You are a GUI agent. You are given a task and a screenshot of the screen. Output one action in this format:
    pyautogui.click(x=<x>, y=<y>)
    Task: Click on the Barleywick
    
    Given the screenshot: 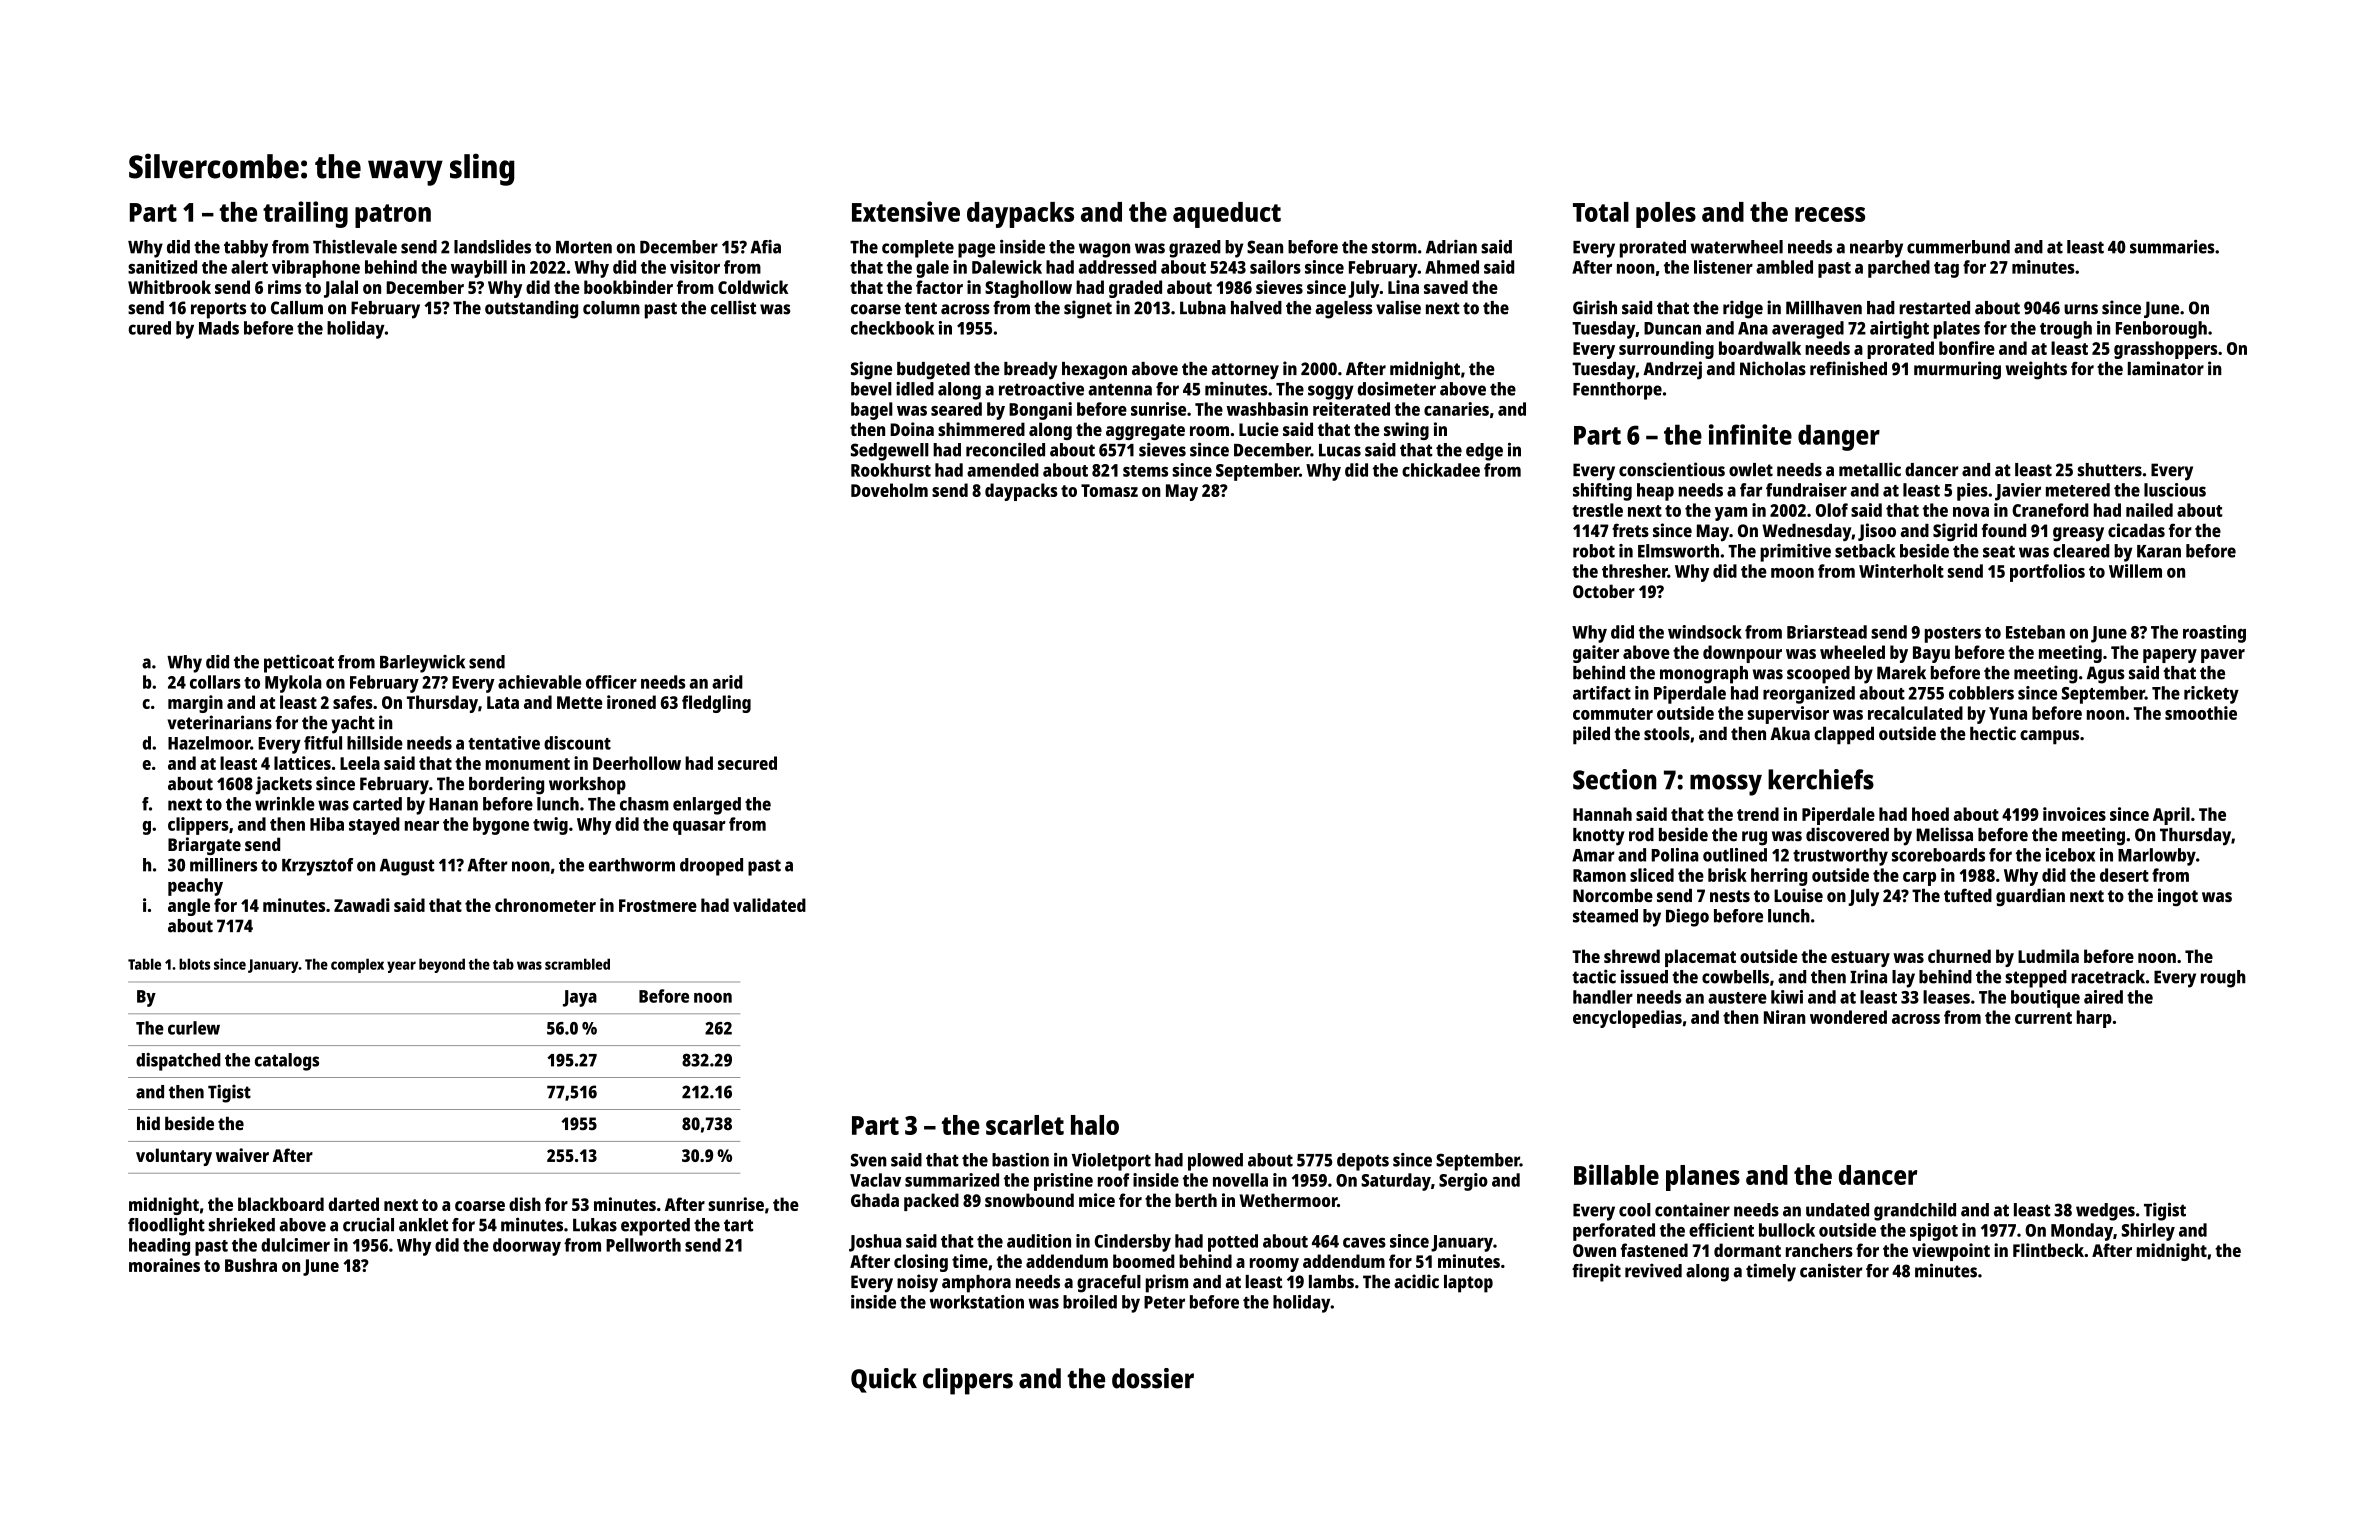 What is the action you would take?
    pyautogui.click(x=422, y=664)
